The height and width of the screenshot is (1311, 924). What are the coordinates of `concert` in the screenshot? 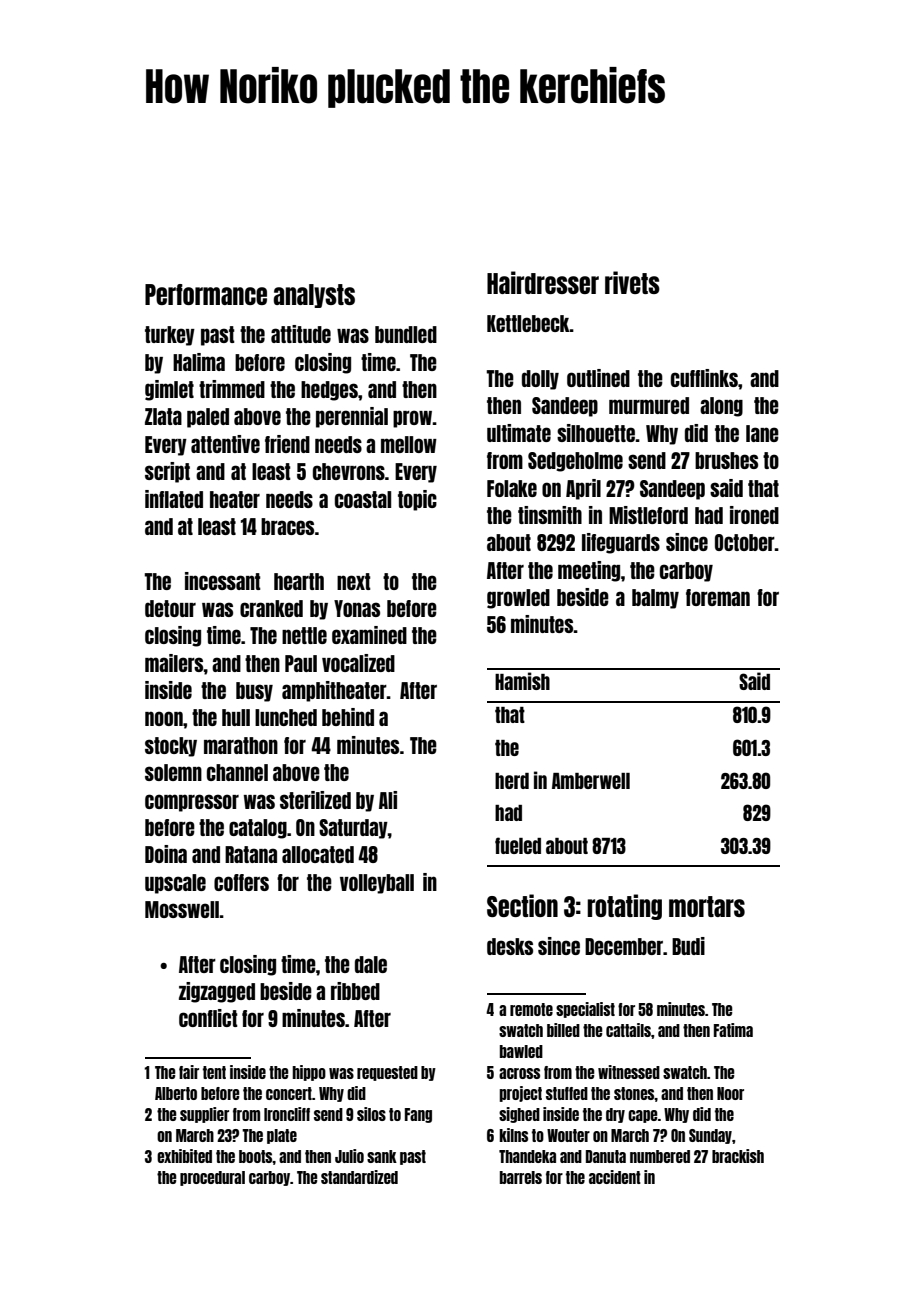 It's located at (289, 1093).
